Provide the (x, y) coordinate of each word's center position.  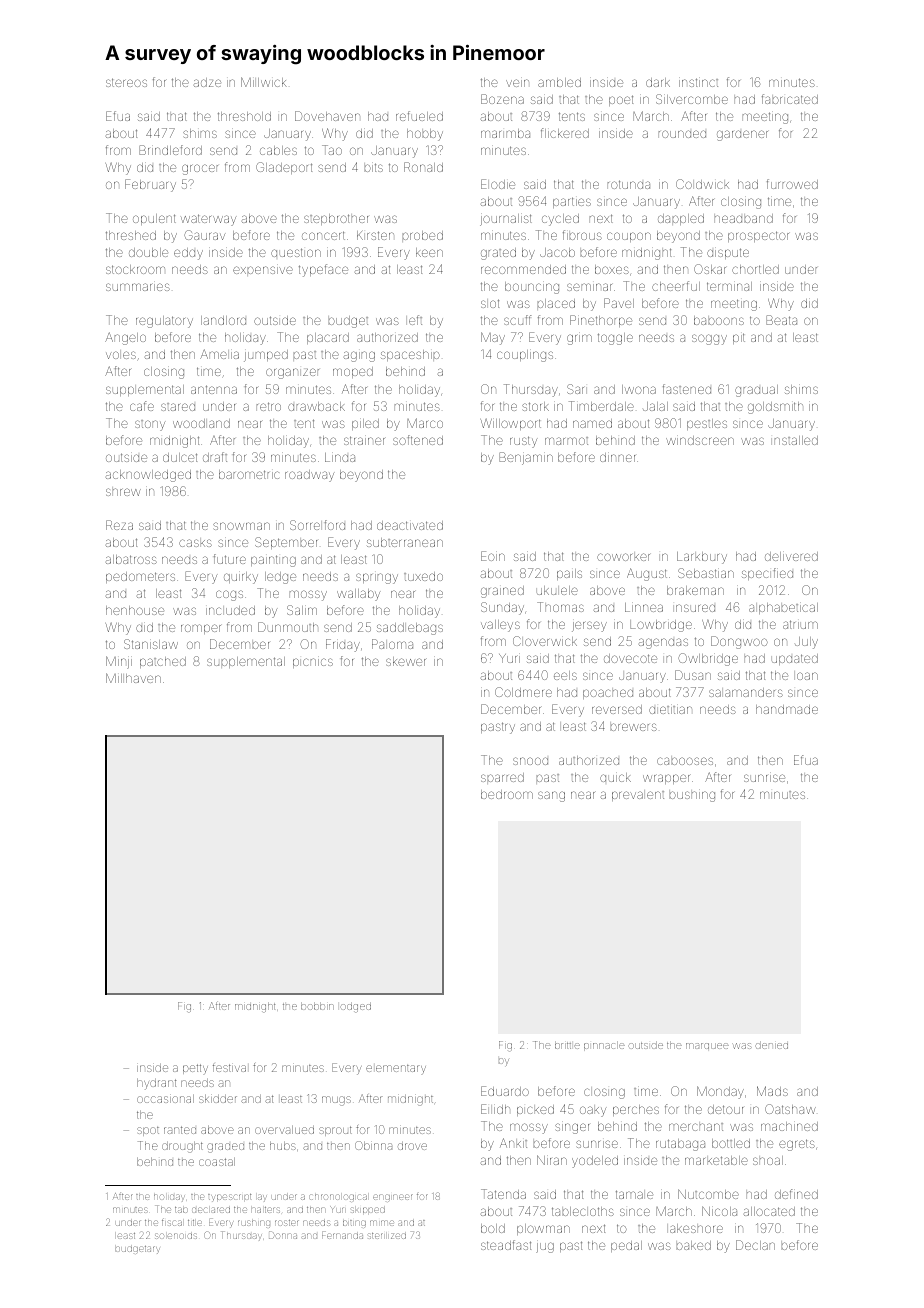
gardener (742, 135)
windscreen (700, 440)
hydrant (157, 1084)
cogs (229, 595)
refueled (419, 116)
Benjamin (526, 458)
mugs (336, 1101)
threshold (244, 116)
